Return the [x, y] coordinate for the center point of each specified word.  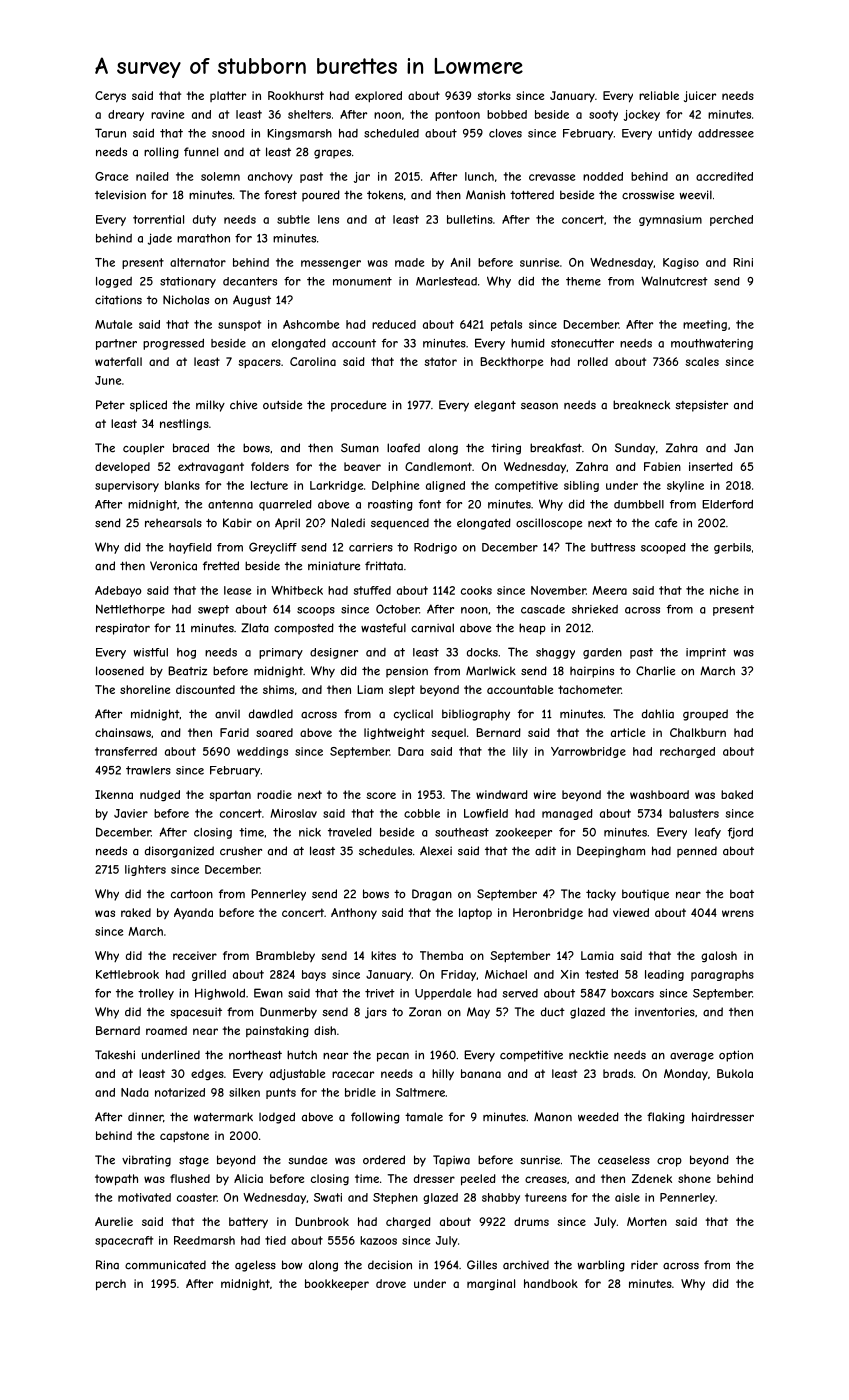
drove [391, 1283]
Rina [107, 1264]
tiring [506, 449]
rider [644, 1265]
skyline [685, 486]
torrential [158, 219]
